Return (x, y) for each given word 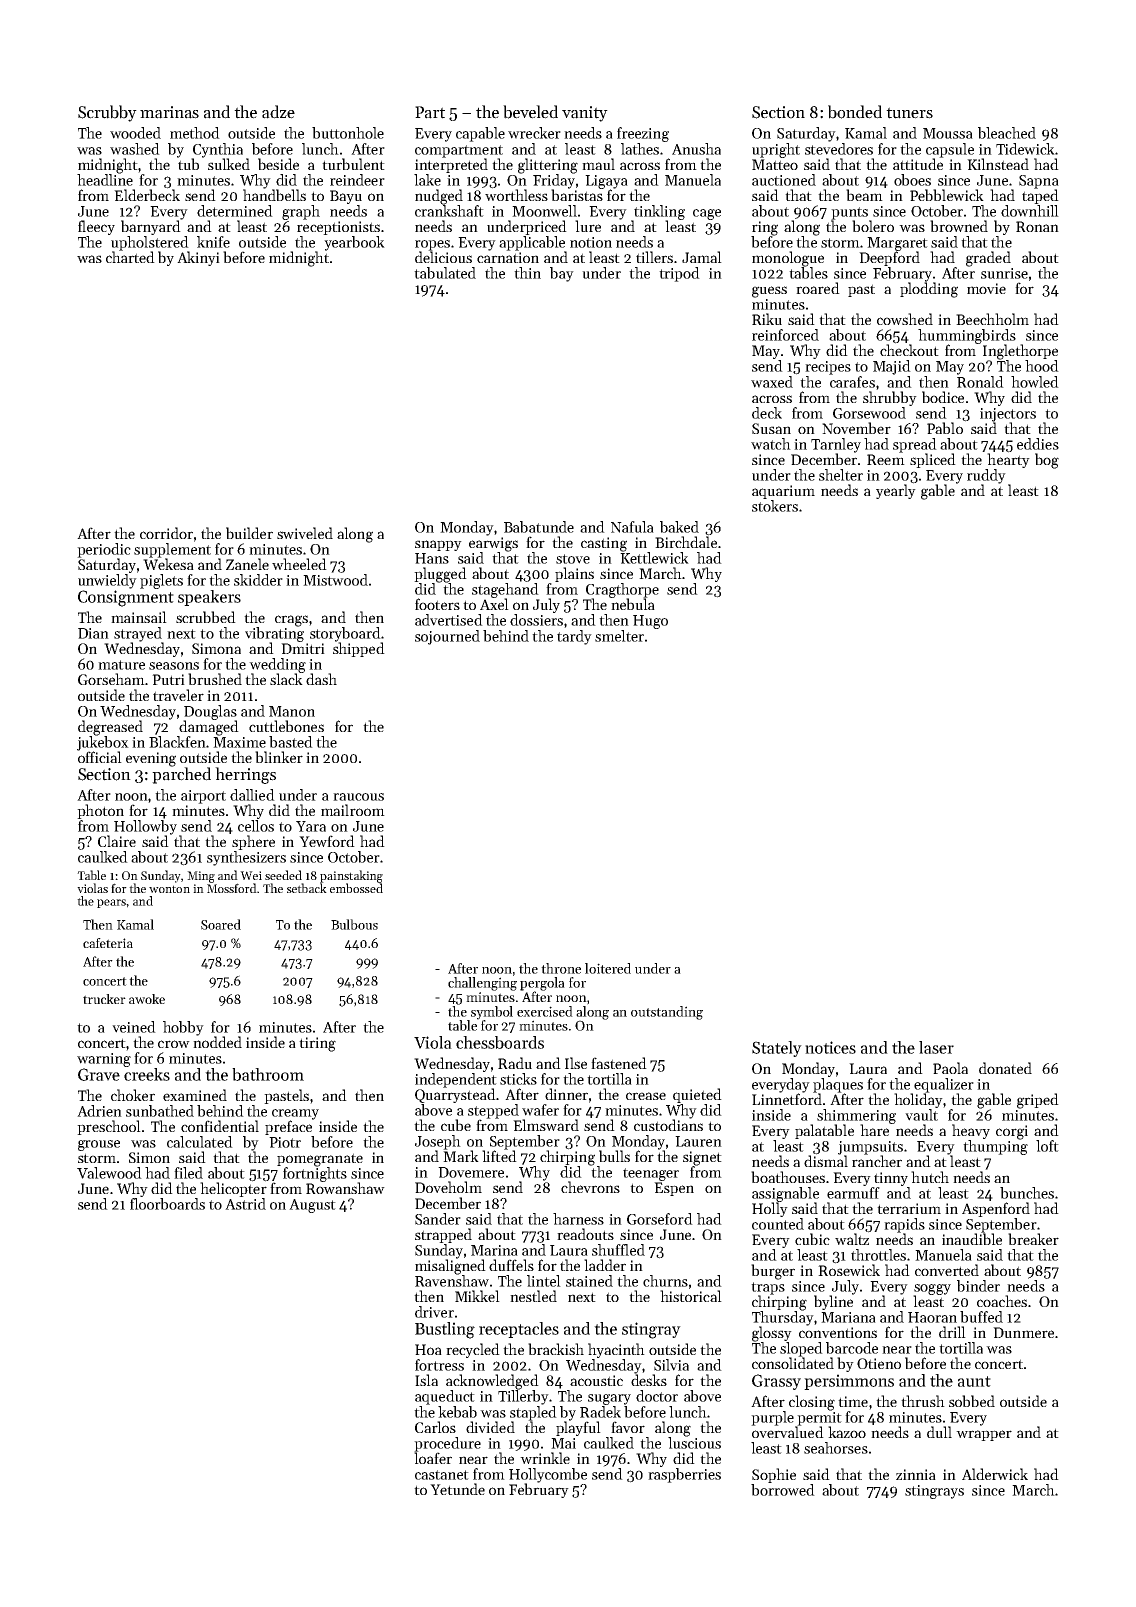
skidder (258, 580)
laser (936, 1047)
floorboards (167, 1204)
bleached (1007, 133)
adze (278, 112)
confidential (220, 1126)
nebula (633, 604)
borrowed (783, 1490)
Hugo (650, 622)
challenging (482, 984)
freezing (643, 134)
